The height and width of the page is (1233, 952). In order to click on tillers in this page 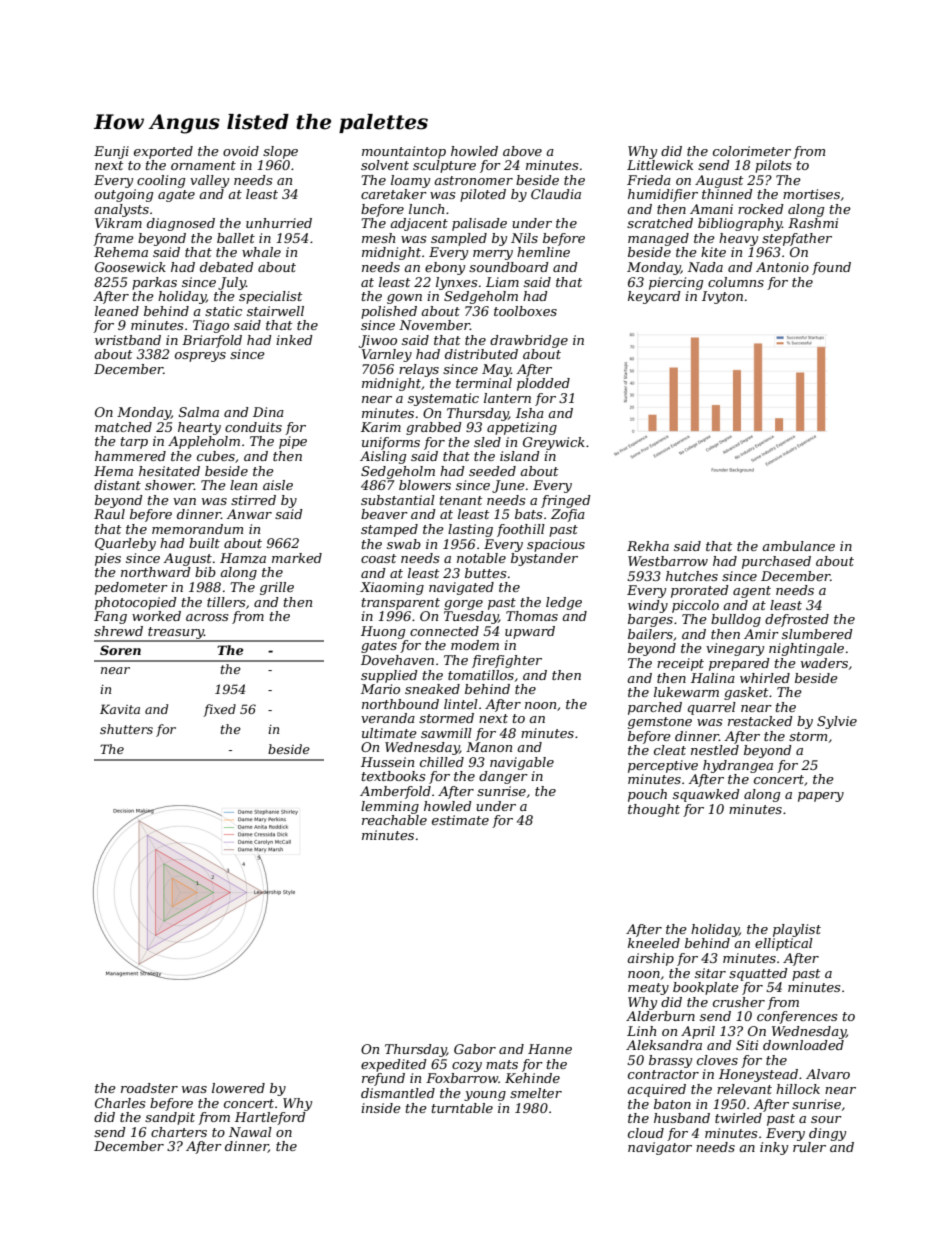, I will do `click(226, 602)`.
